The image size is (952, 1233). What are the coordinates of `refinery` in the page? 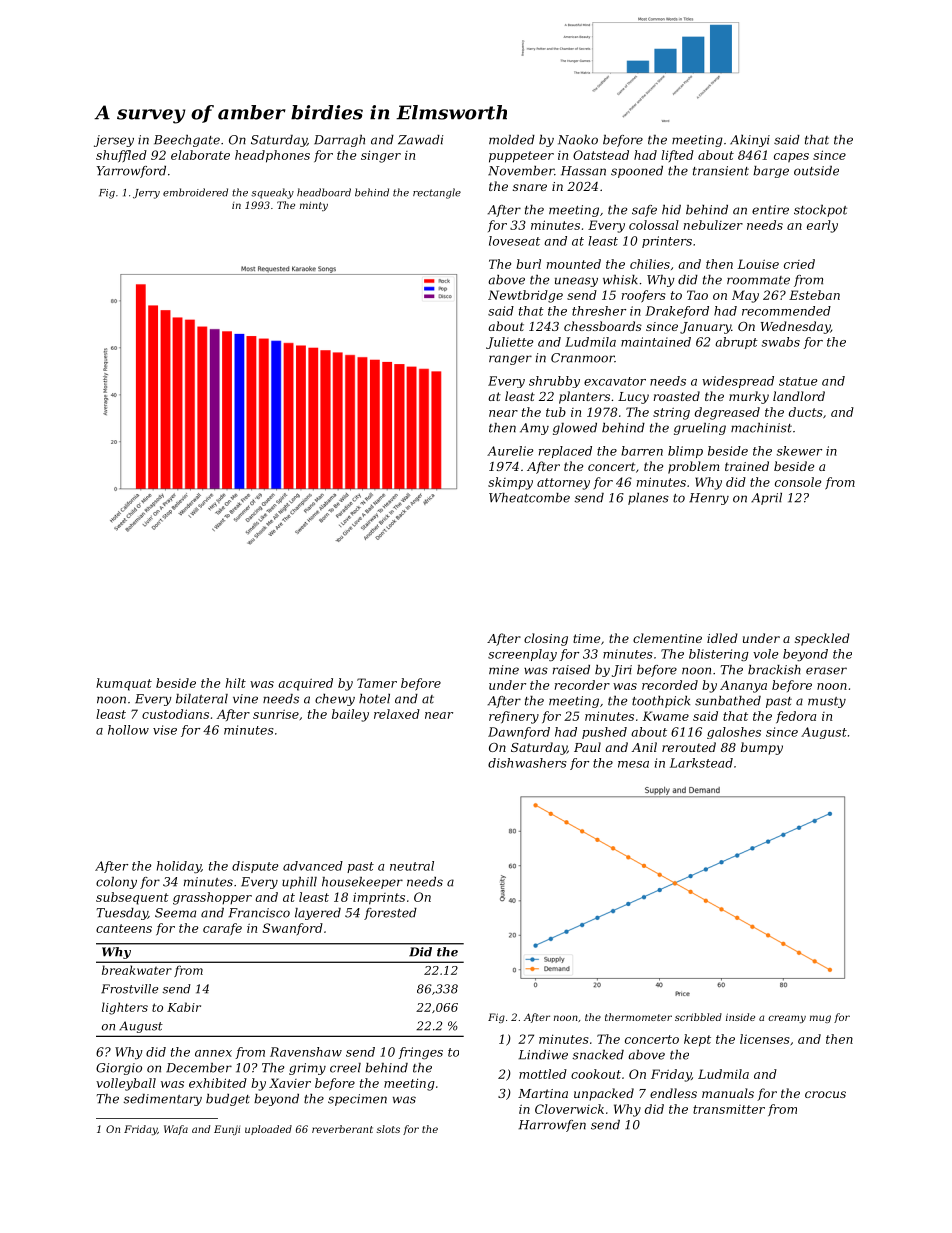 It's located at (514, 717).
